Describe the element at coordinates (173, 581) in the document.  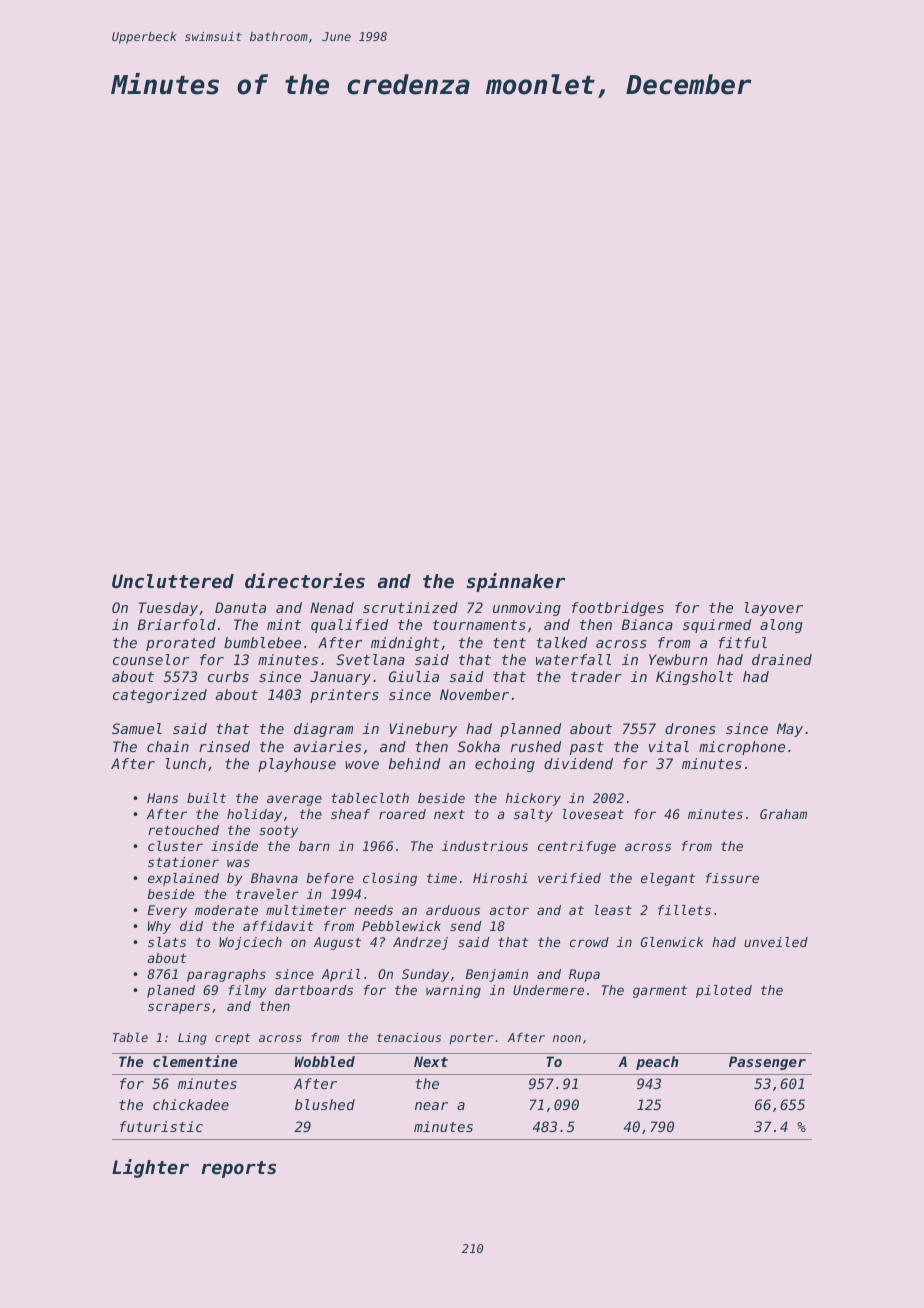
I see `Uncluttered` at that location.
